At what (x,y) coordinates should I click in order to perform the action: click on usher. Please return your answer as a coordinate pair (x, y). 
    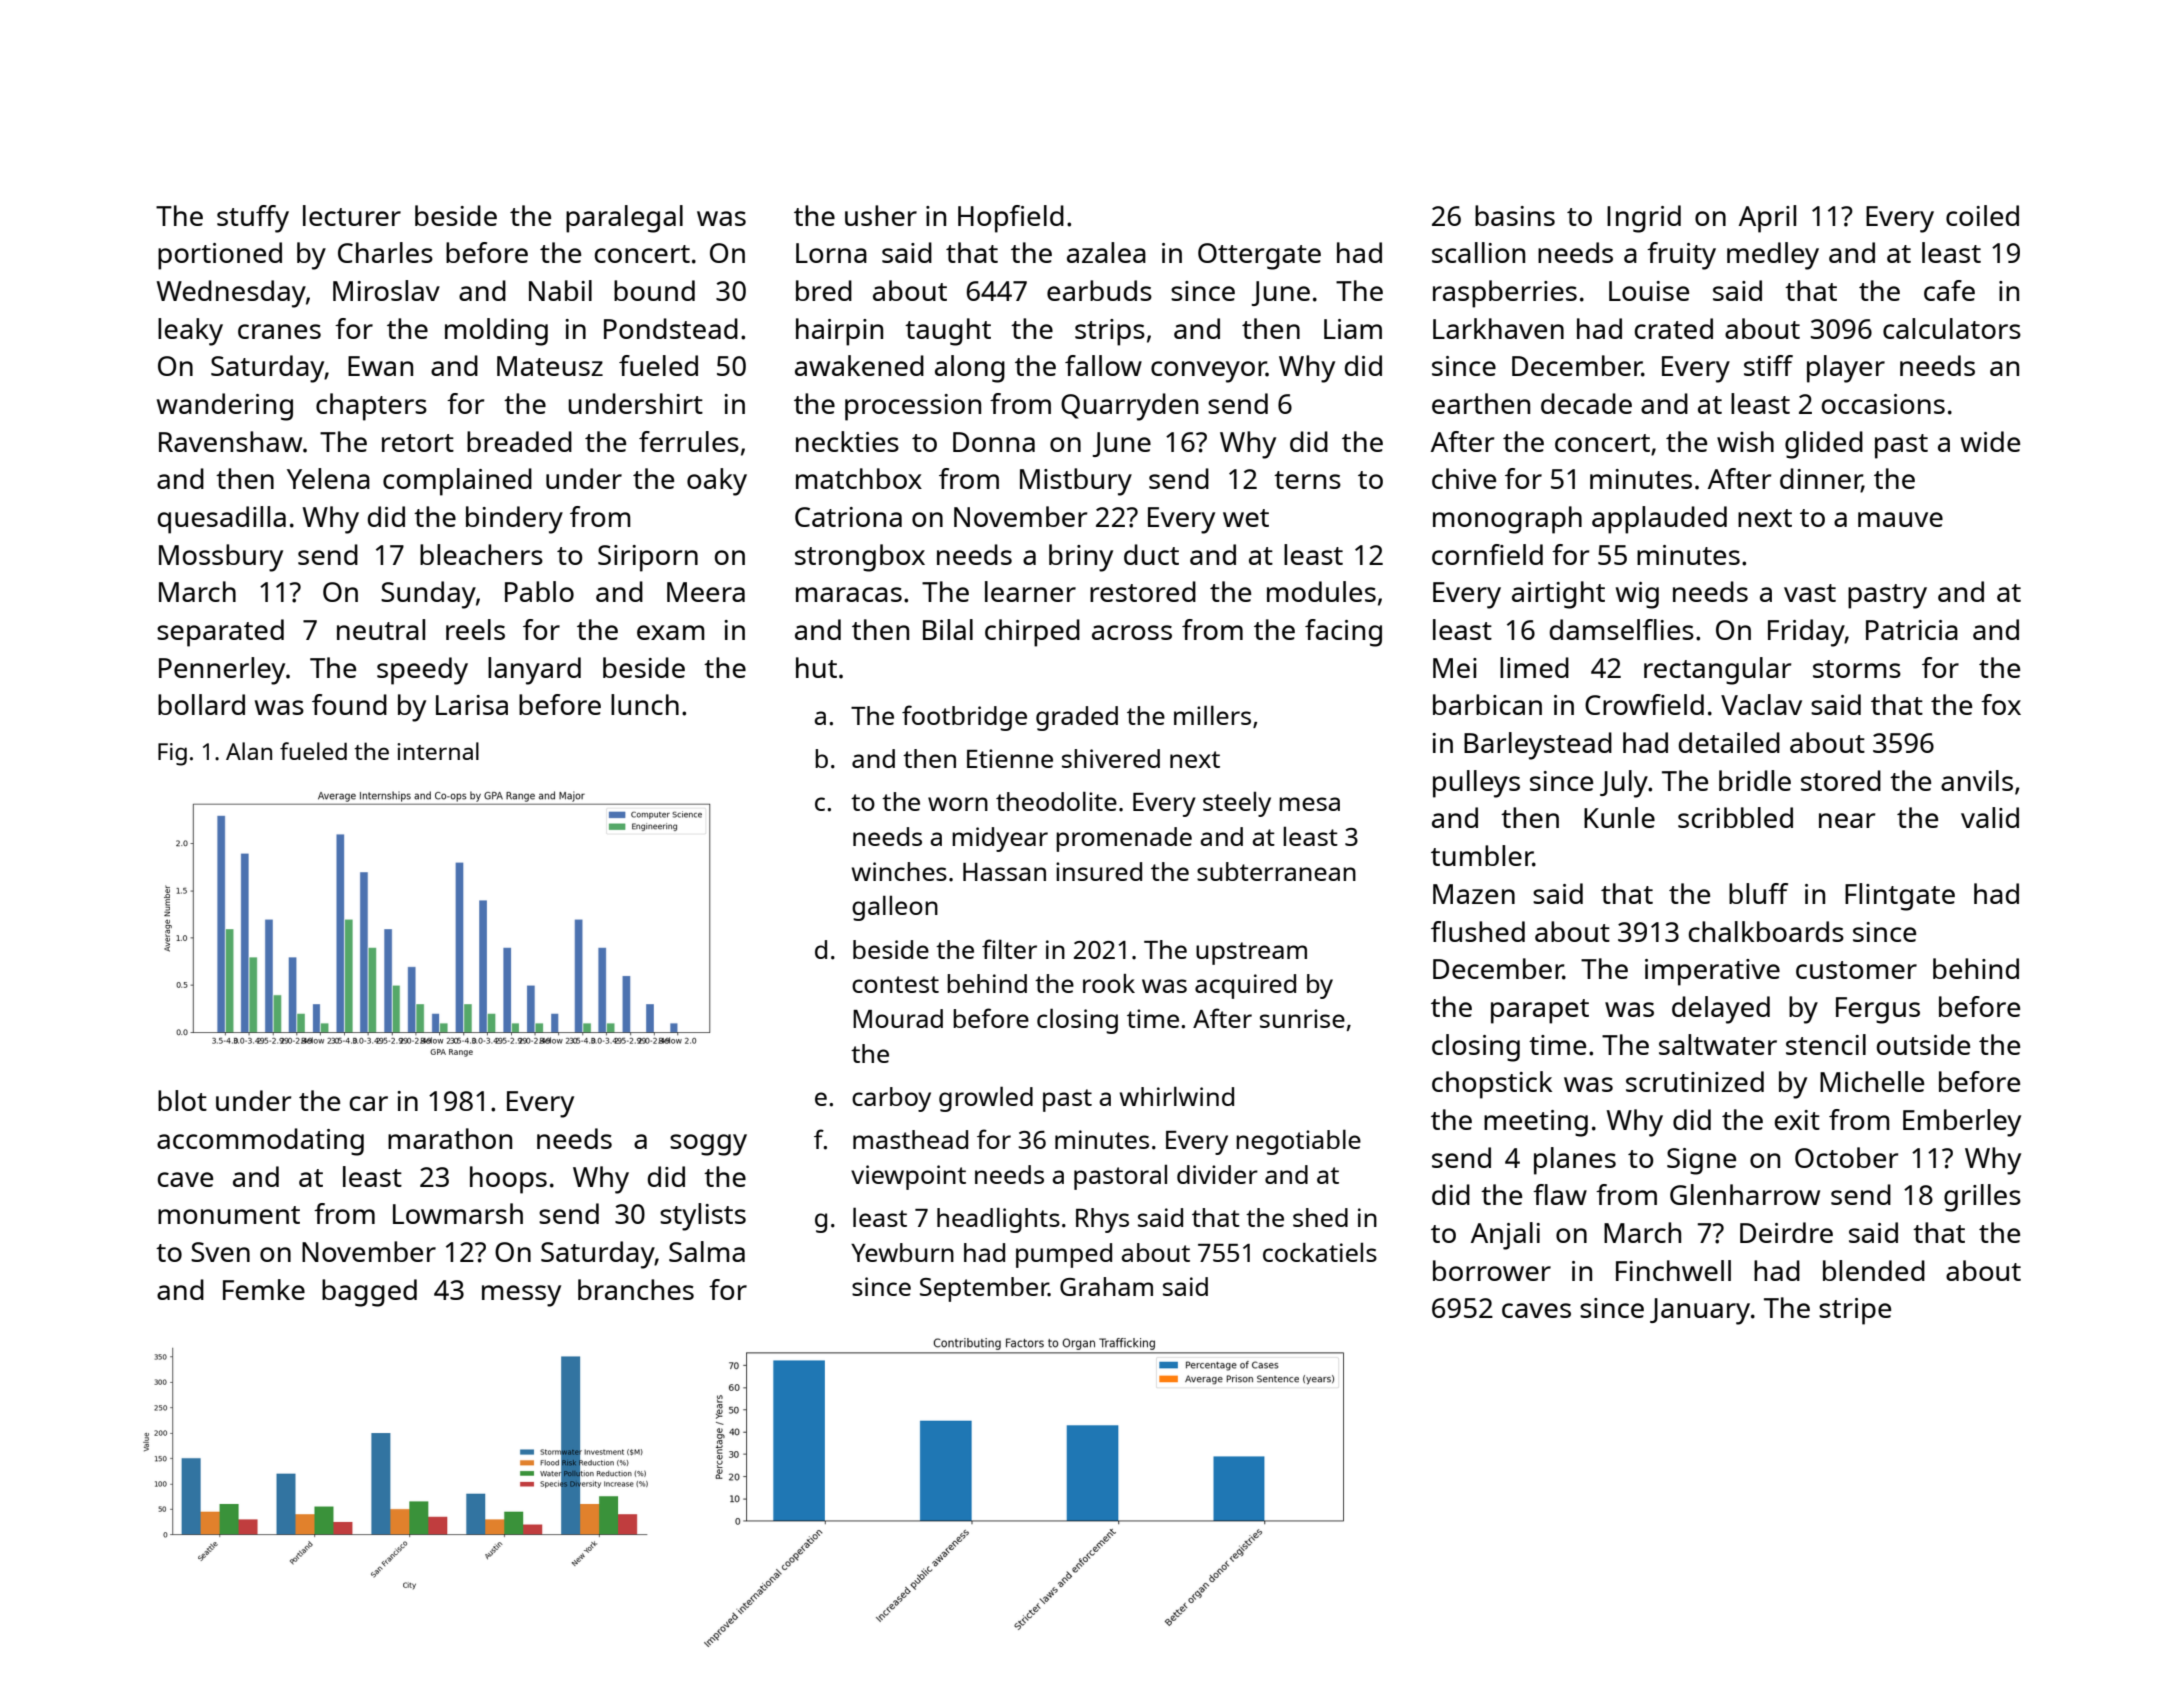
    Looking at the image, I should click on (881, 215).
